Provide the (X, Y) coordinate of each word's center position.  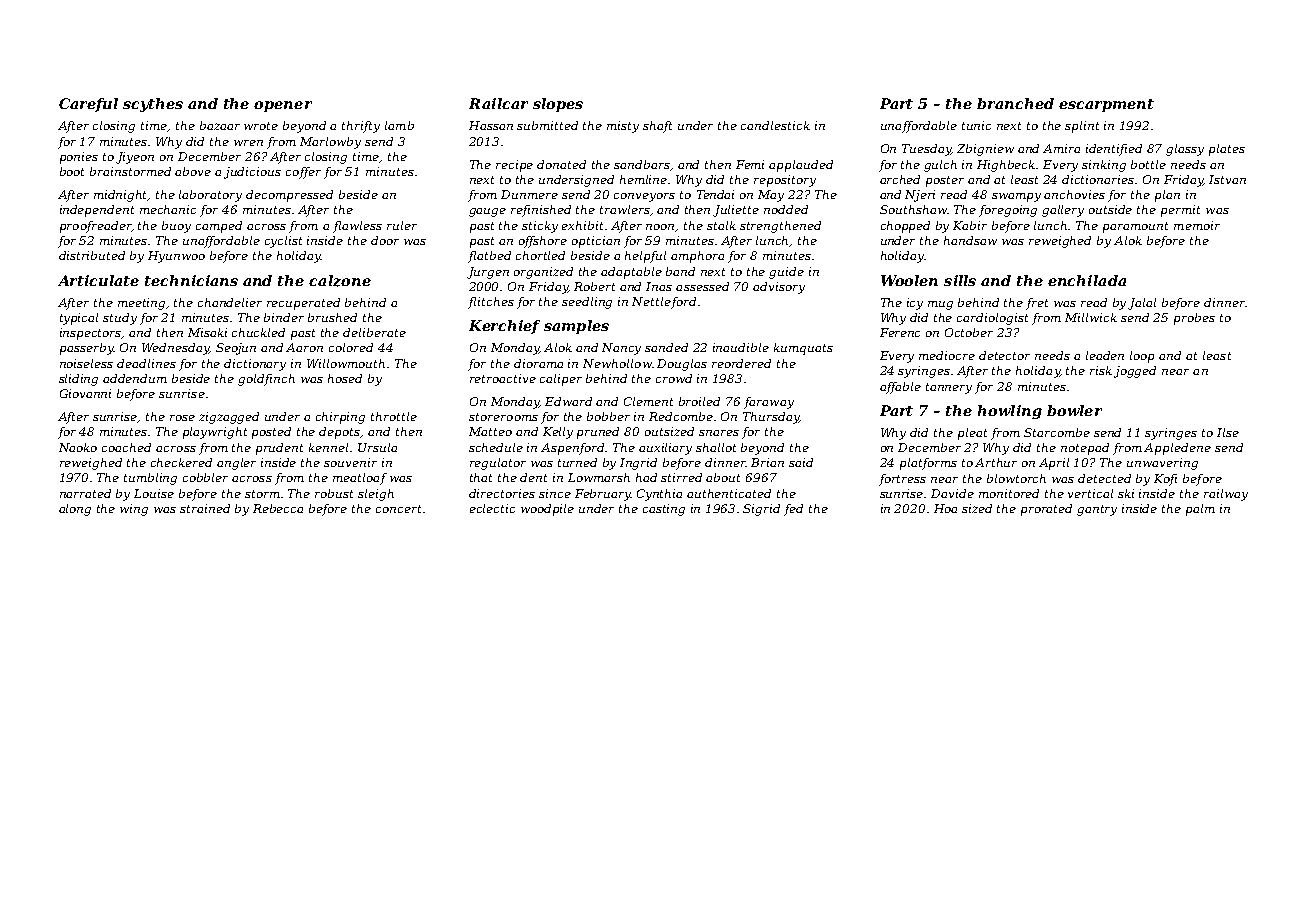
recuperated (303, 304)
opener (283, 106)
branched (1015, 103)
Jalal (1142, 304)
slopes (558, 105)
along (75, 510)
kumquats (803, 349)
